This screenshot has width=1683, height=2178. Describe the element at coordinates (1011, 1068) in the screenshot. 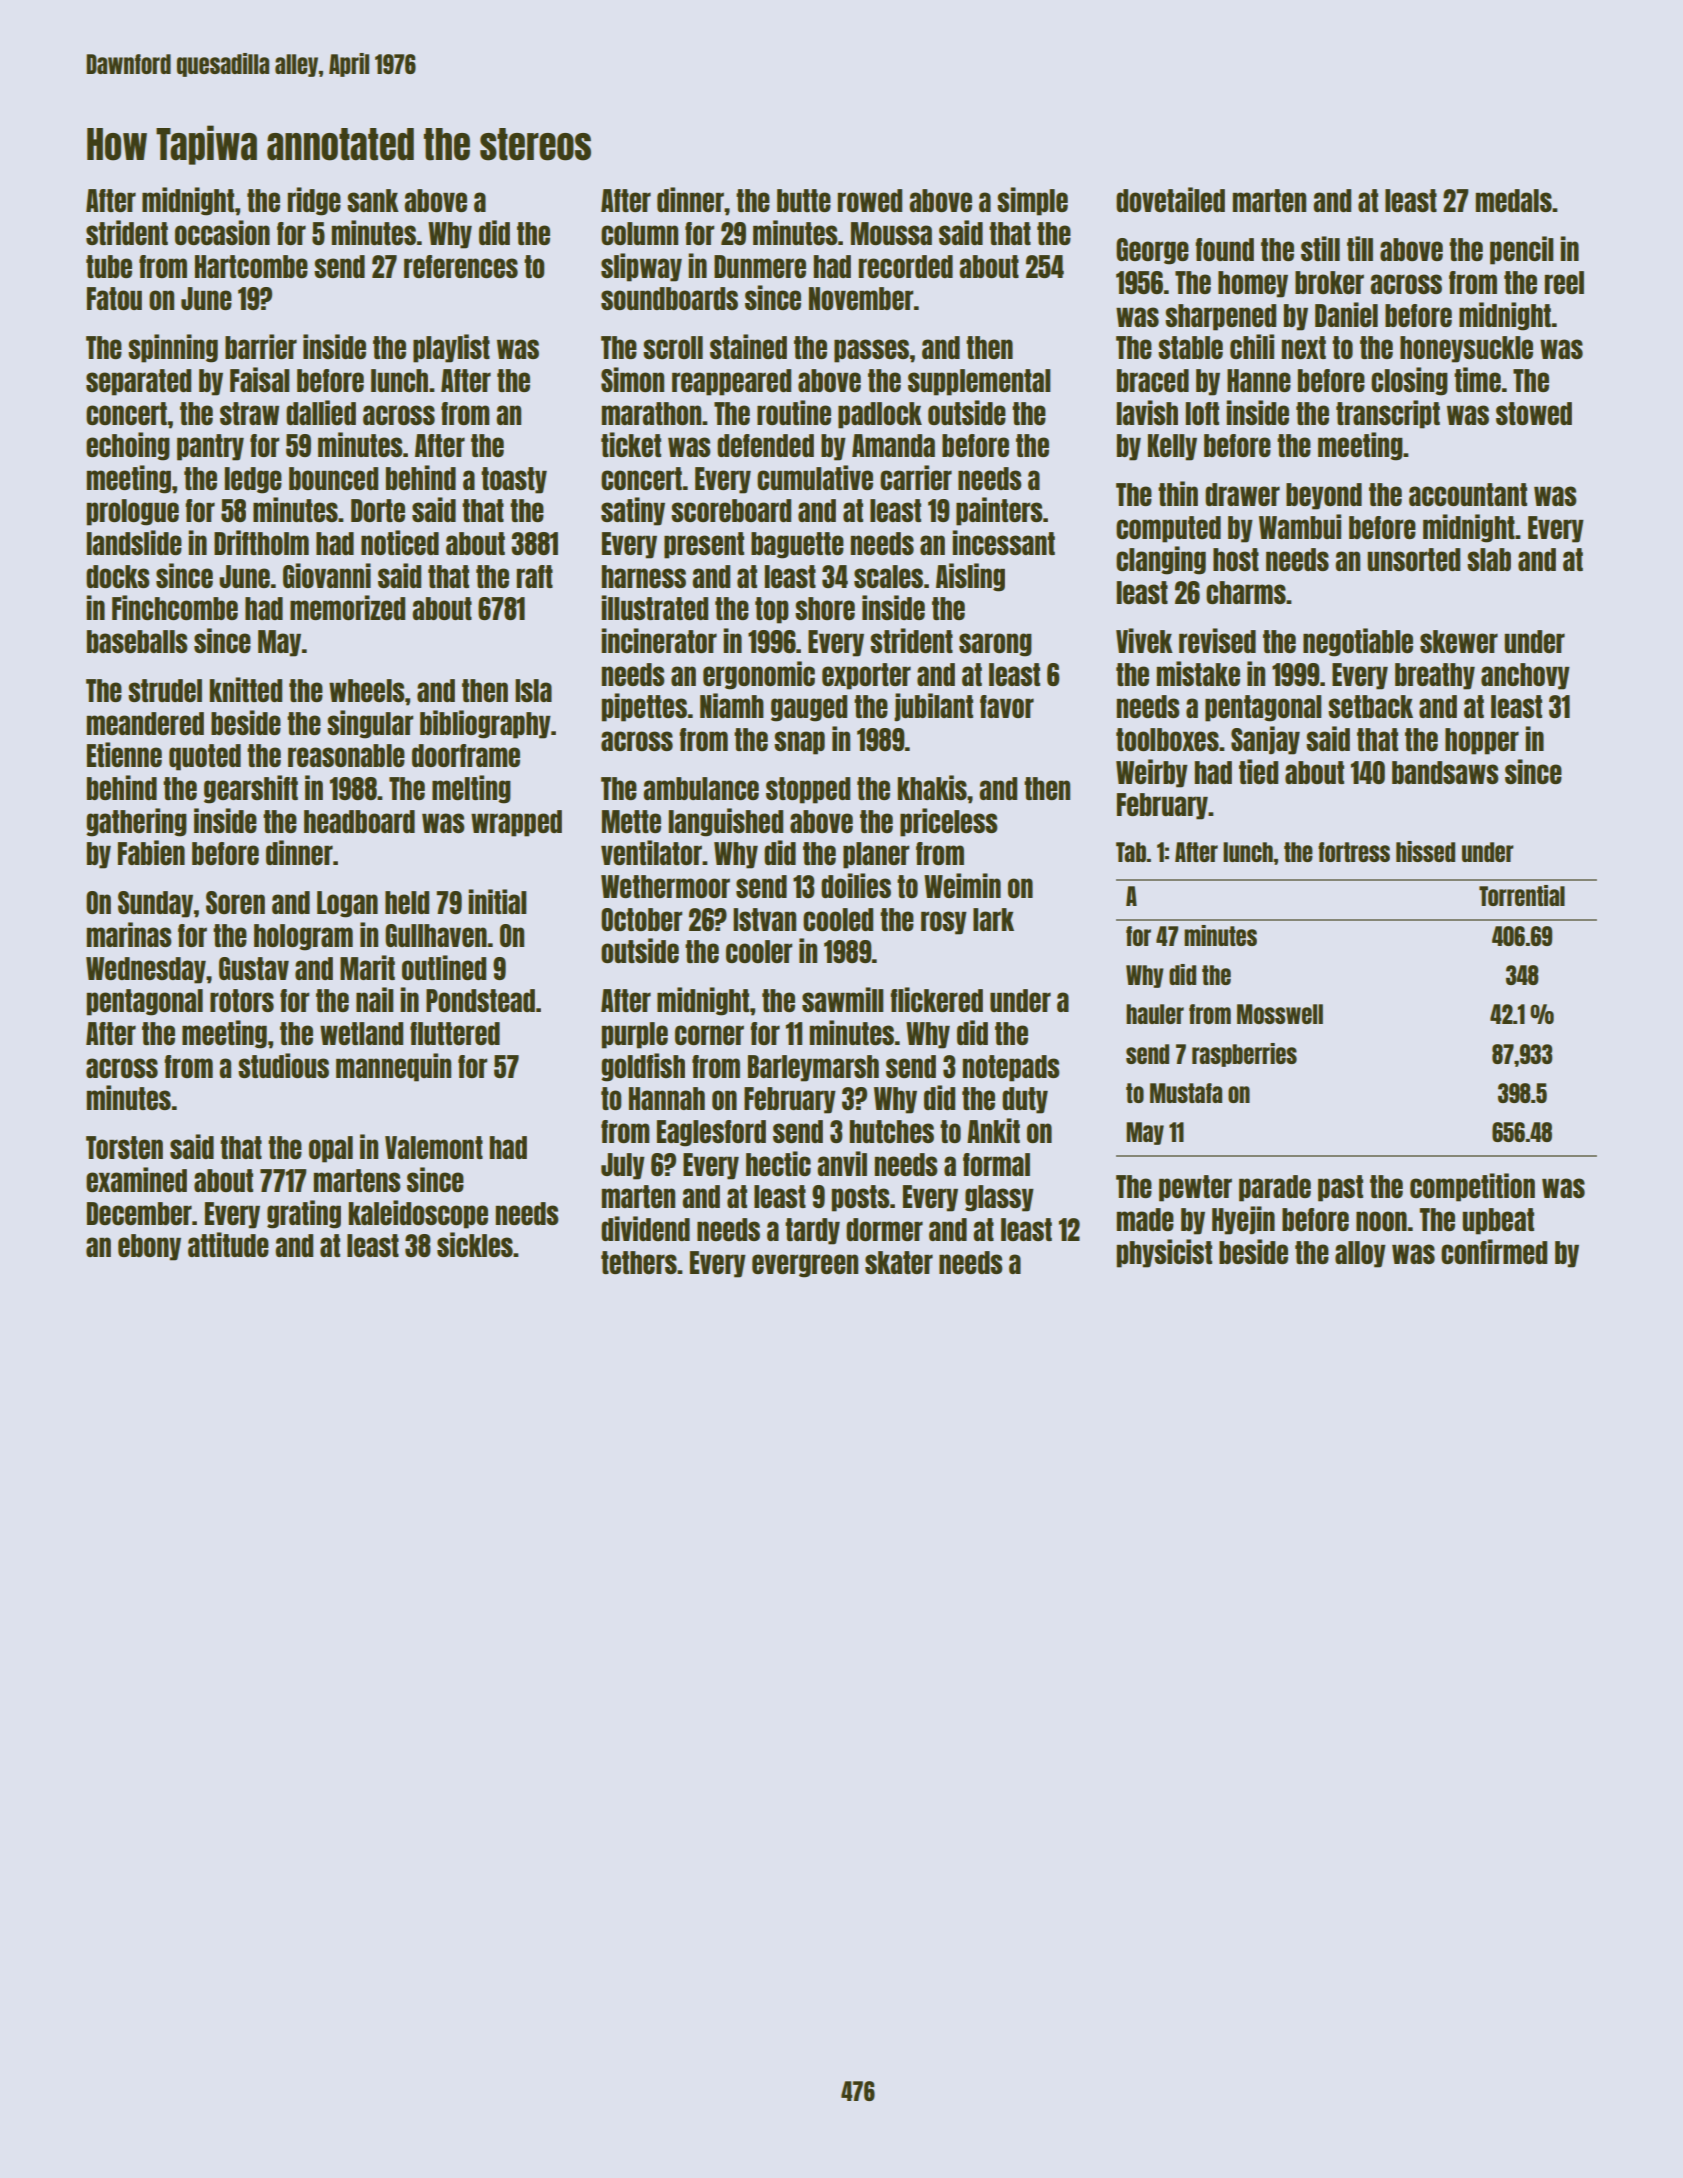

I see `notepads` at that location.
